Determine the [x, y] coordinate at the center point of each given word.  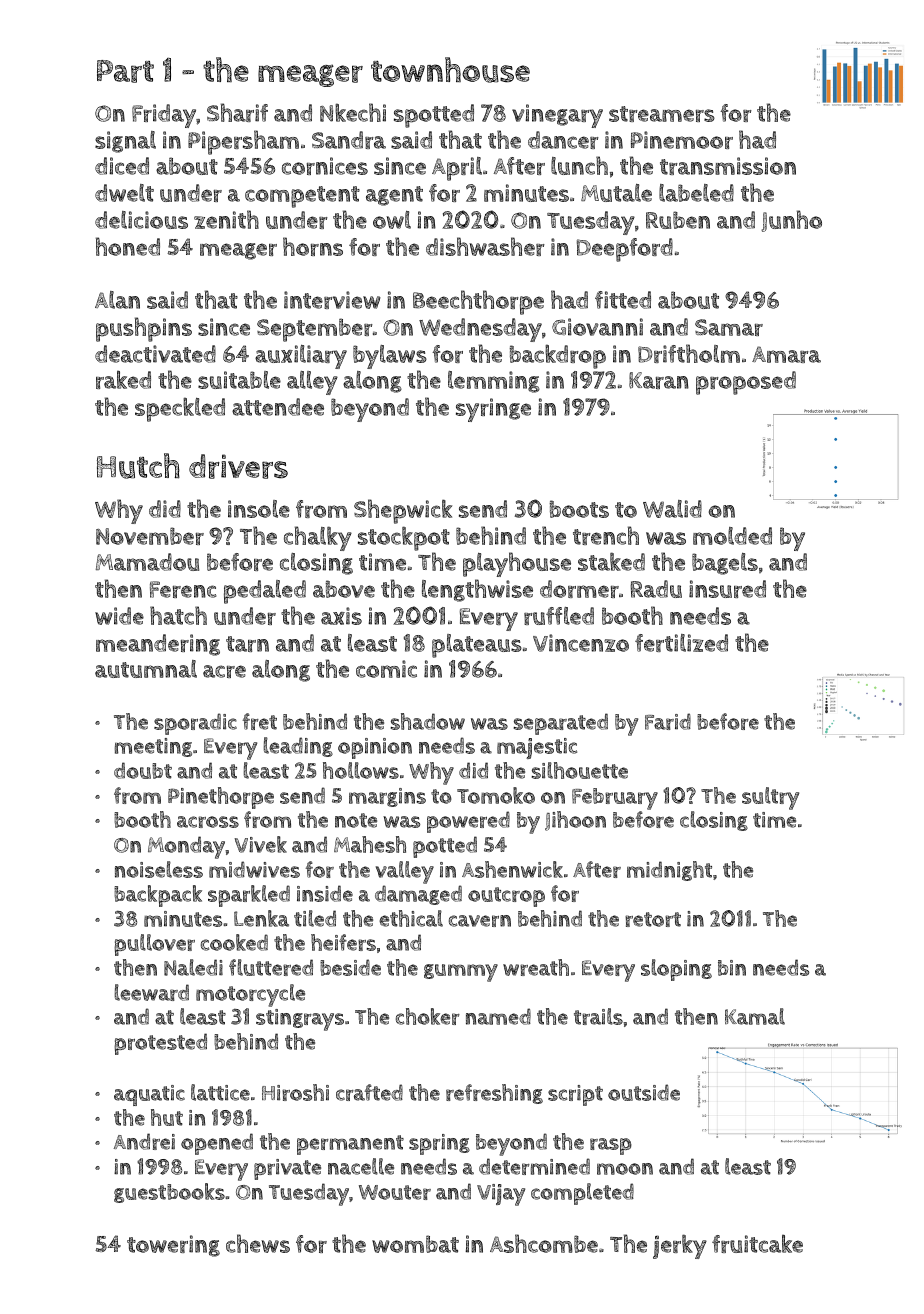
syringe [493, 410]
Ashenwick [512, 869]
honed [128, 246]
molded [732, 536]
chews [258, 1243]
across [208, 822]
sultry [770, 798]
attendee [278, 407]
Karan [659, 380]
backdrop [558, 356]
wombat [415, 1244]
